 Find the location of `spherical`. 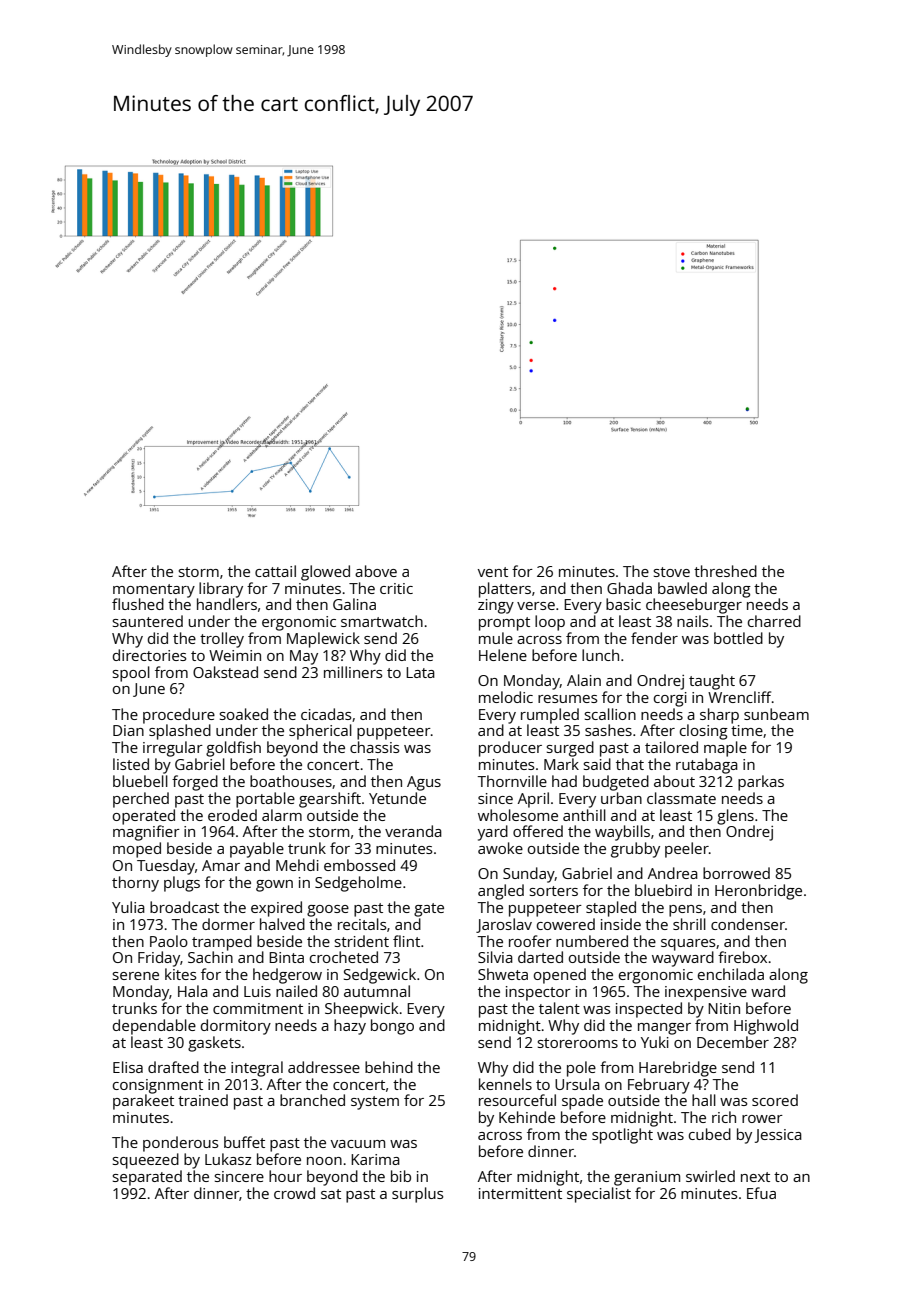

spherical is located at coordinates (320, 732).
